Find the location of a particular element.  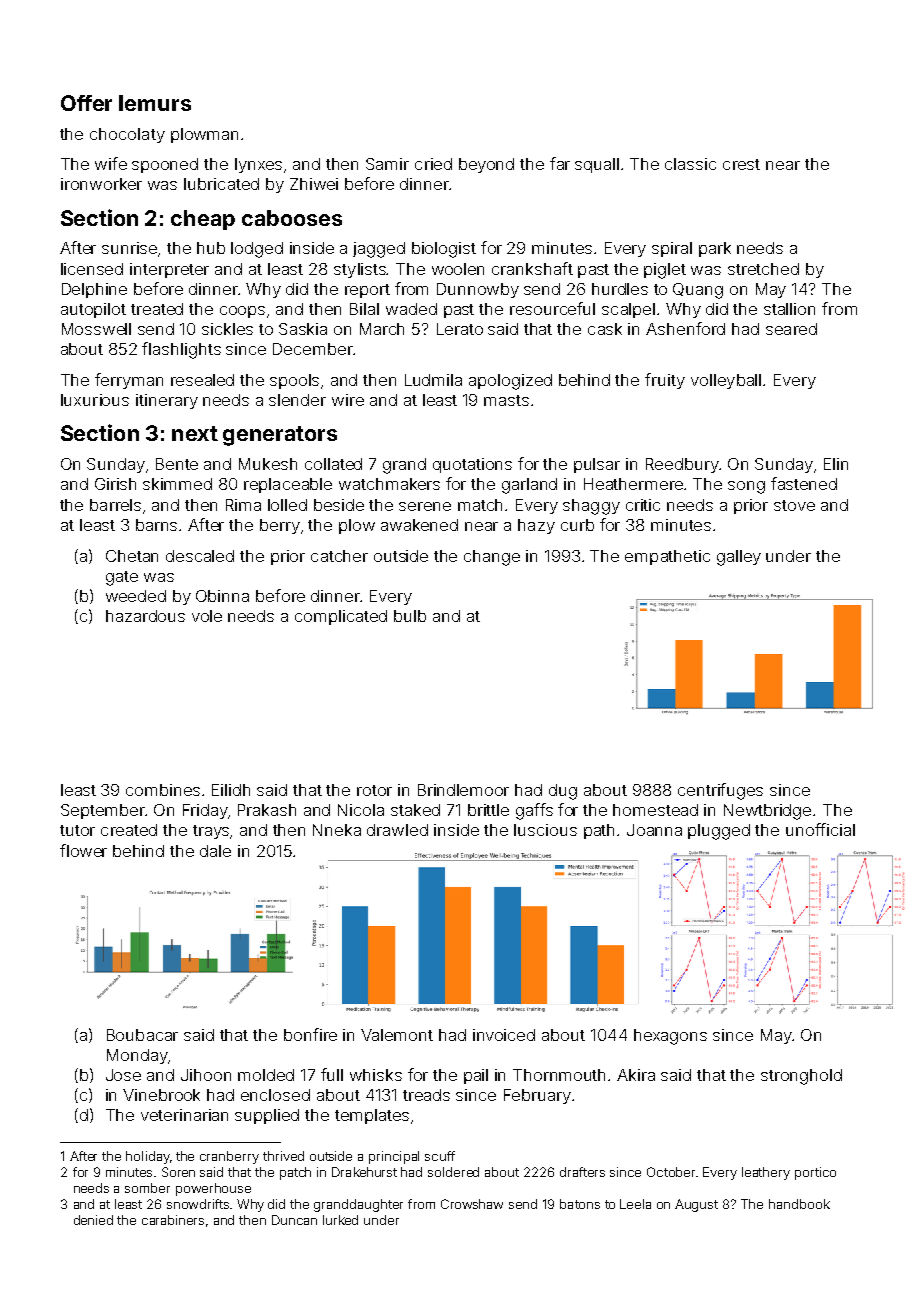

homestead is located at coordinates (655, 810).
